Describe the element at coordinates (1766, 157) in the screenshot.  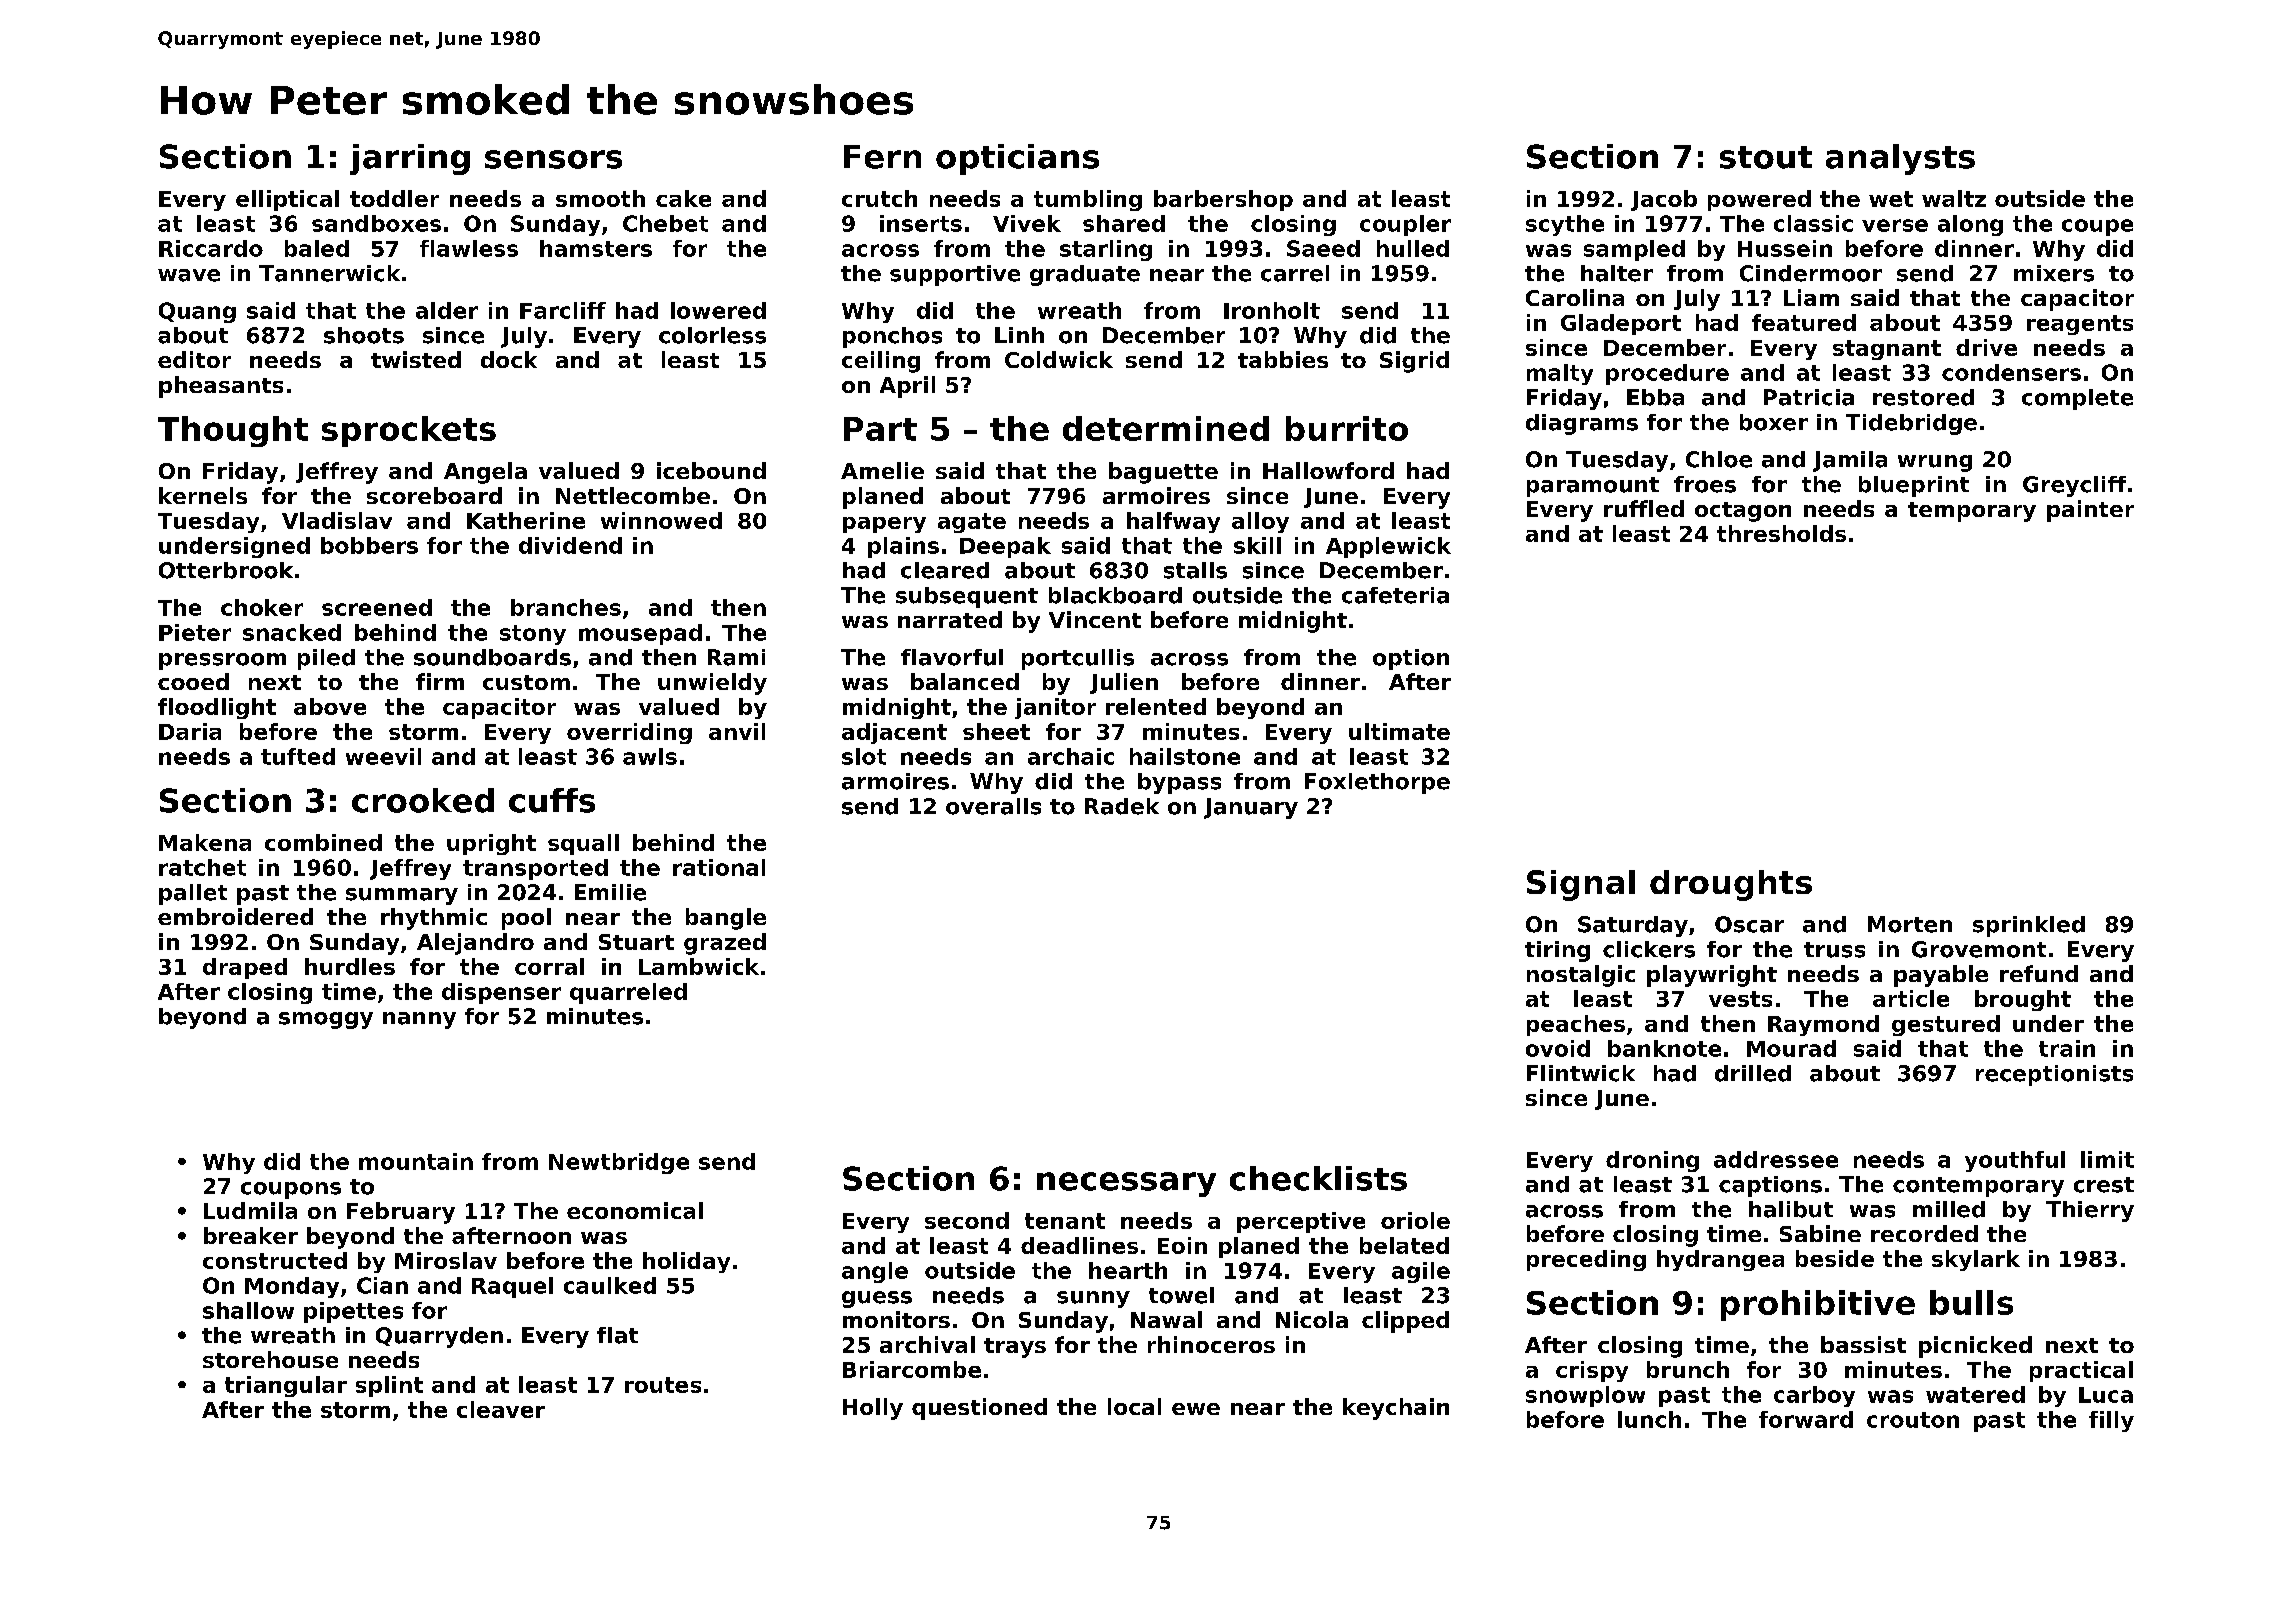
I see `stout` at that location.
